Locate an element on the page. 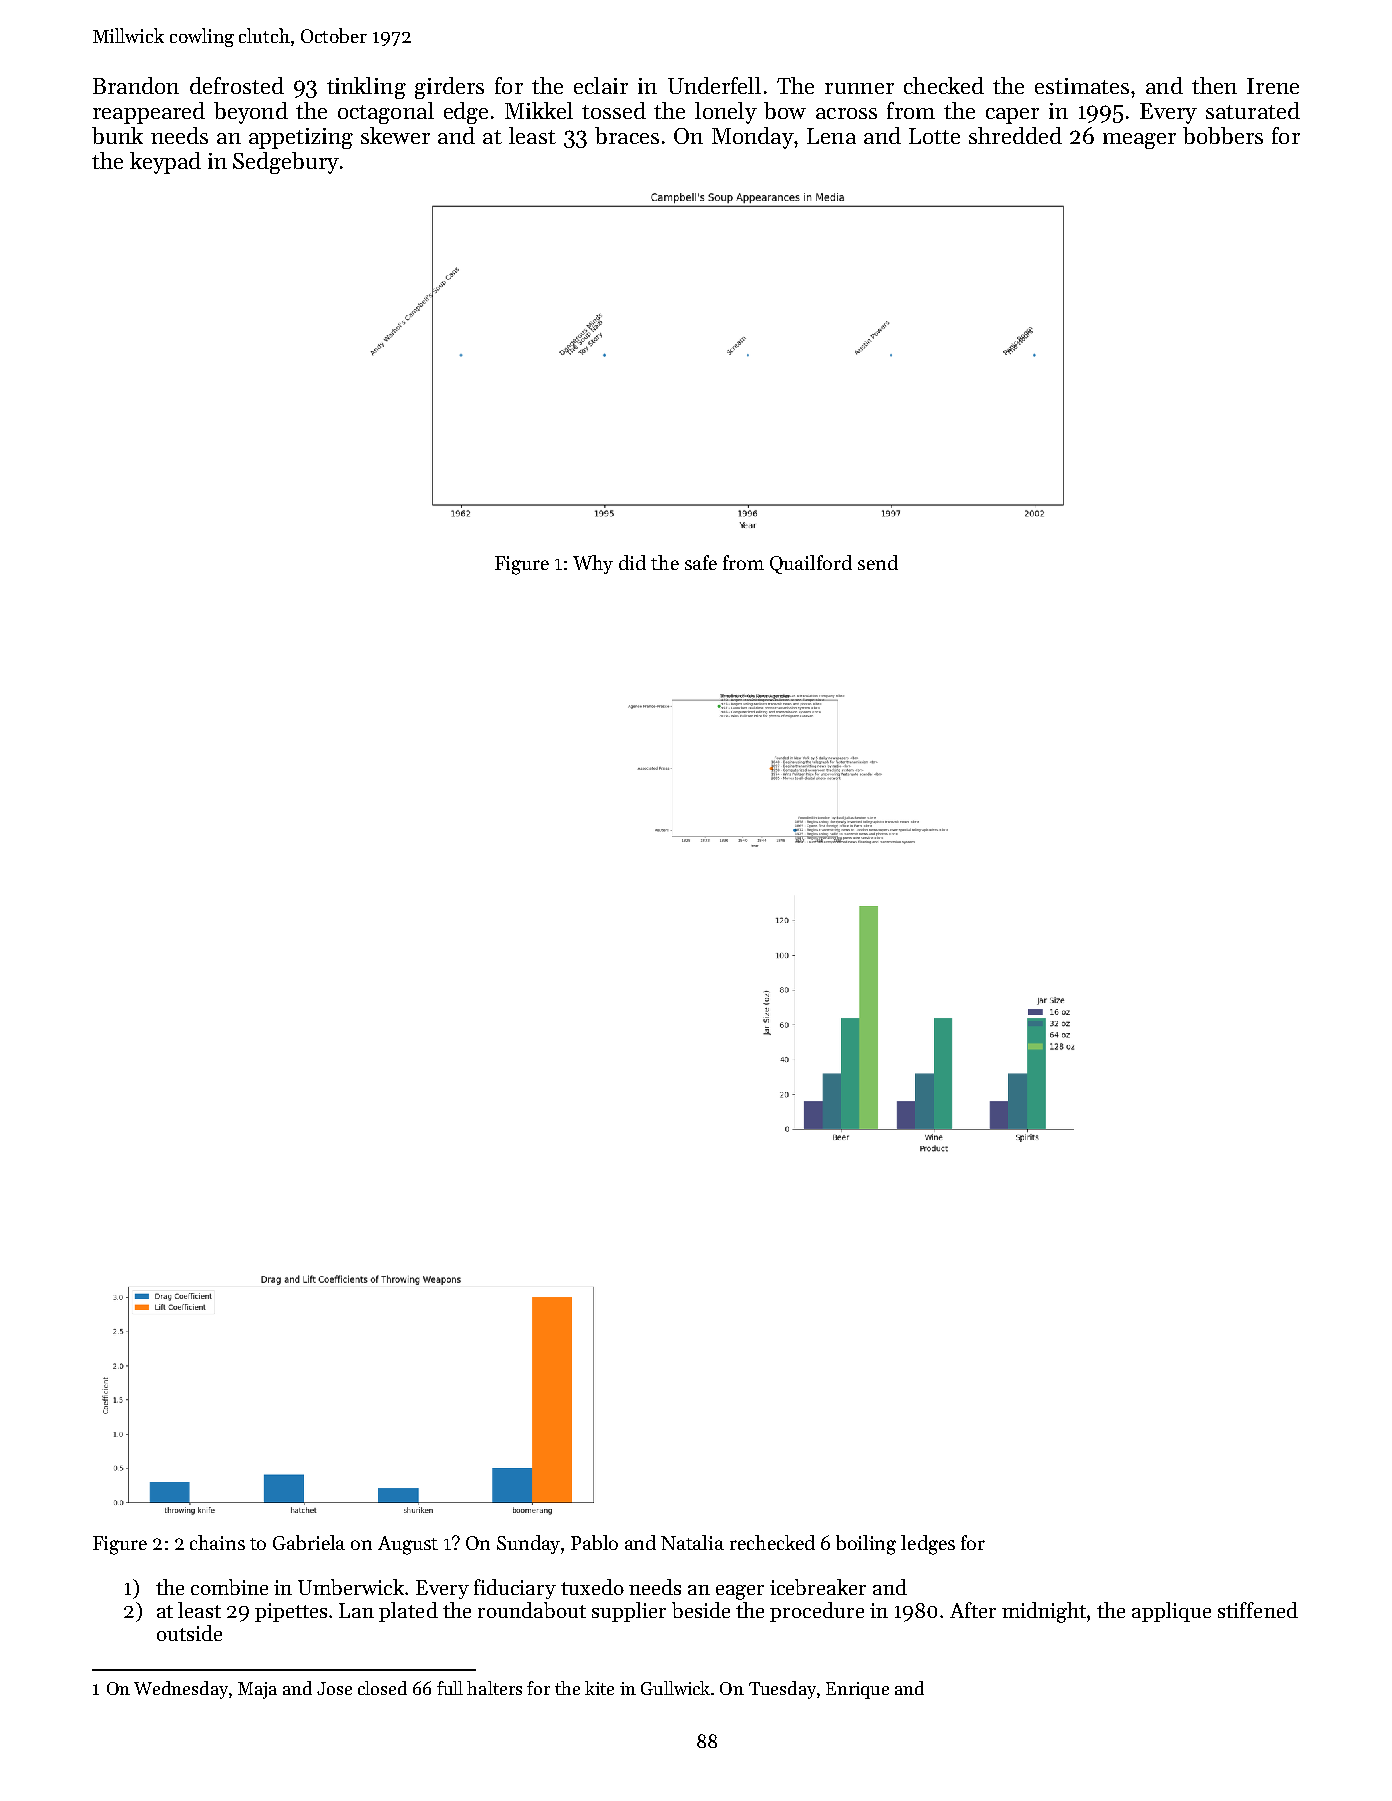 This image has height=1801, width=1392. bobbers is located at coordinates (1223, 135).
